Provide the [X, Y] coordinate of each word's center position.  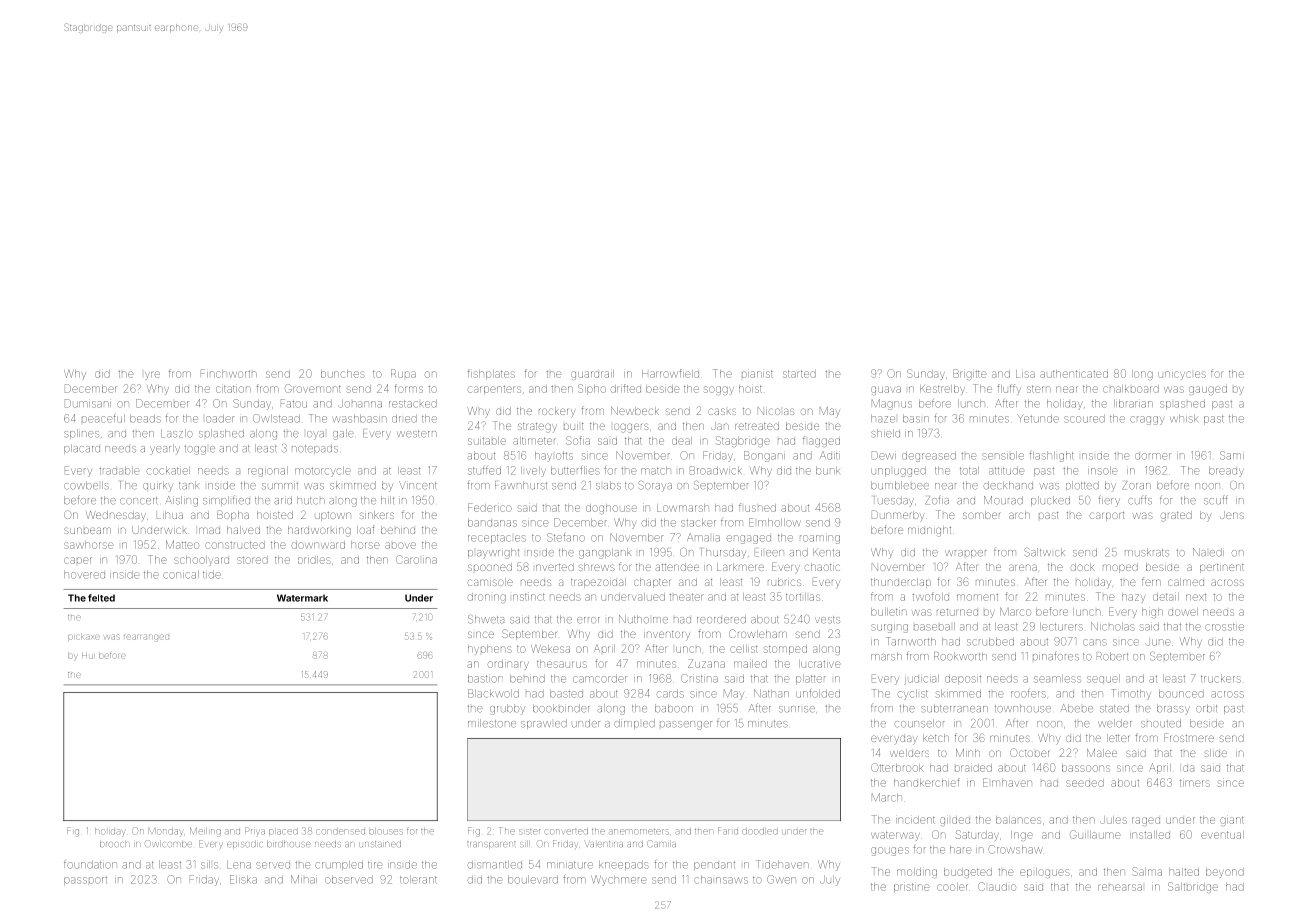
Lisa [1025, 374]
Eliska [243, 879]
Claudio [997, 886]
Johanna [360, 404]
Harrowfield [670, 373]
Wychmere [618, 880]
